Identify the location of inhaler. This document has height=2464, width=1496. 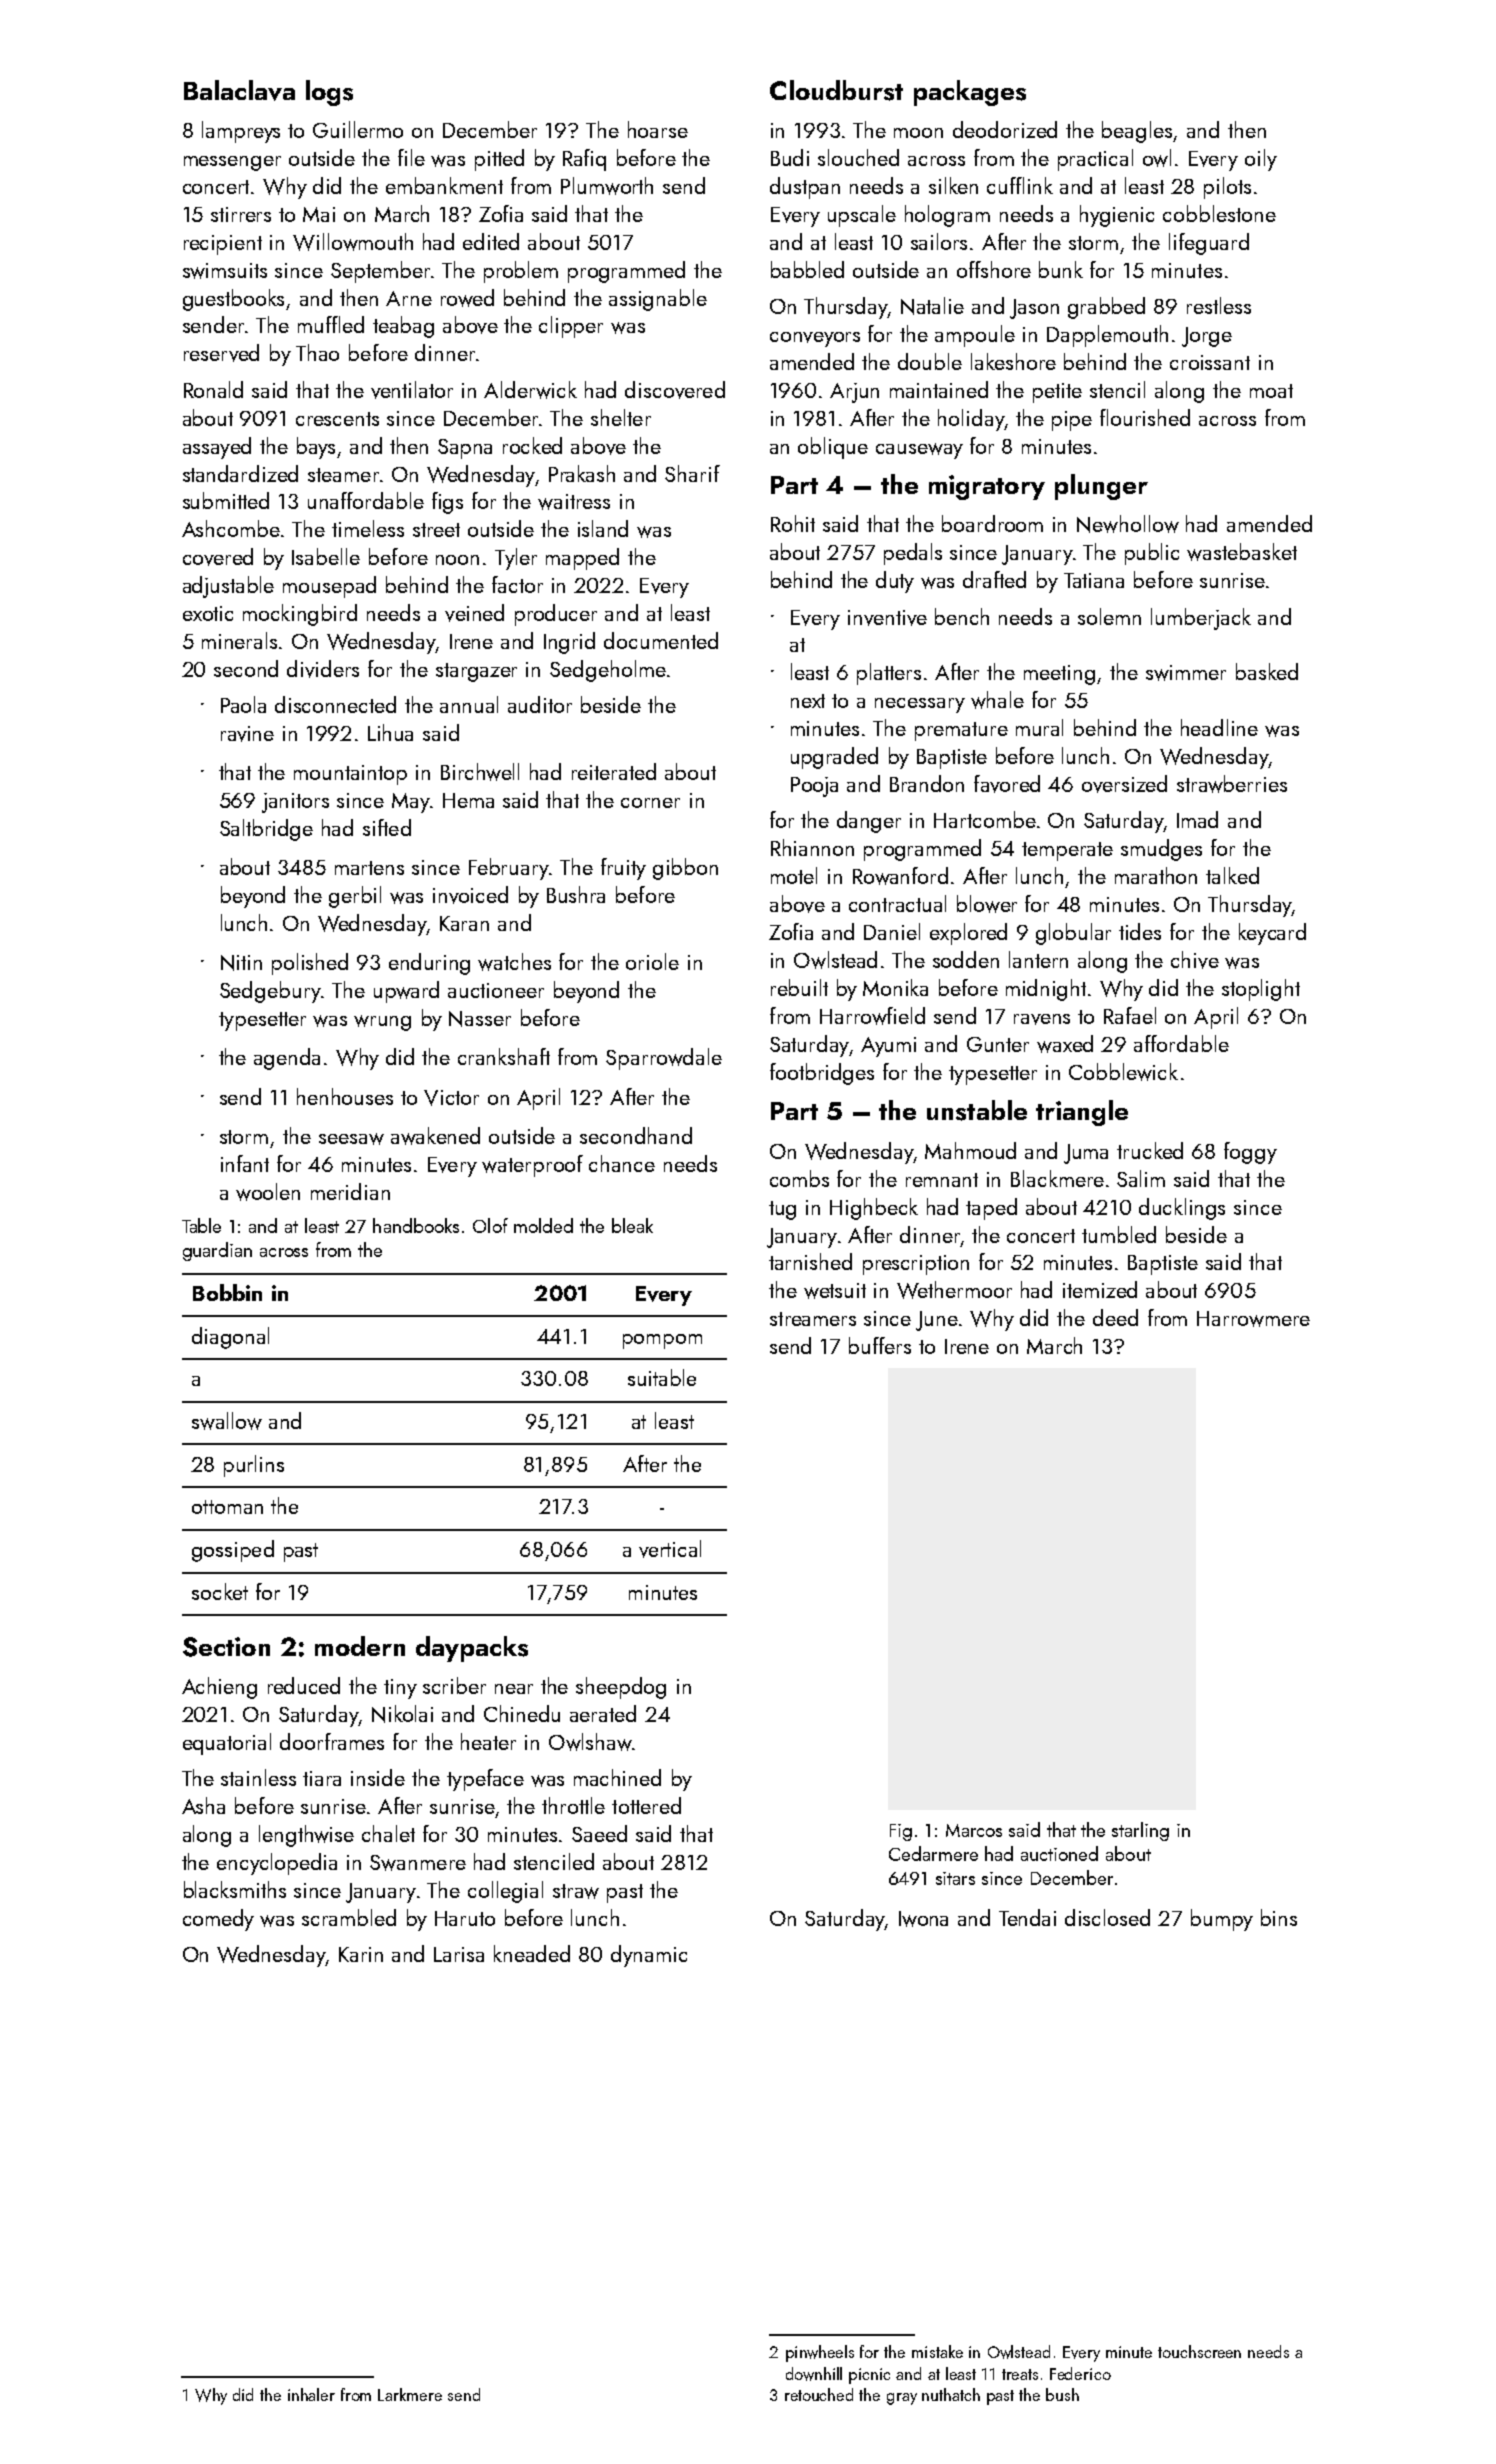
(311, 2394).
